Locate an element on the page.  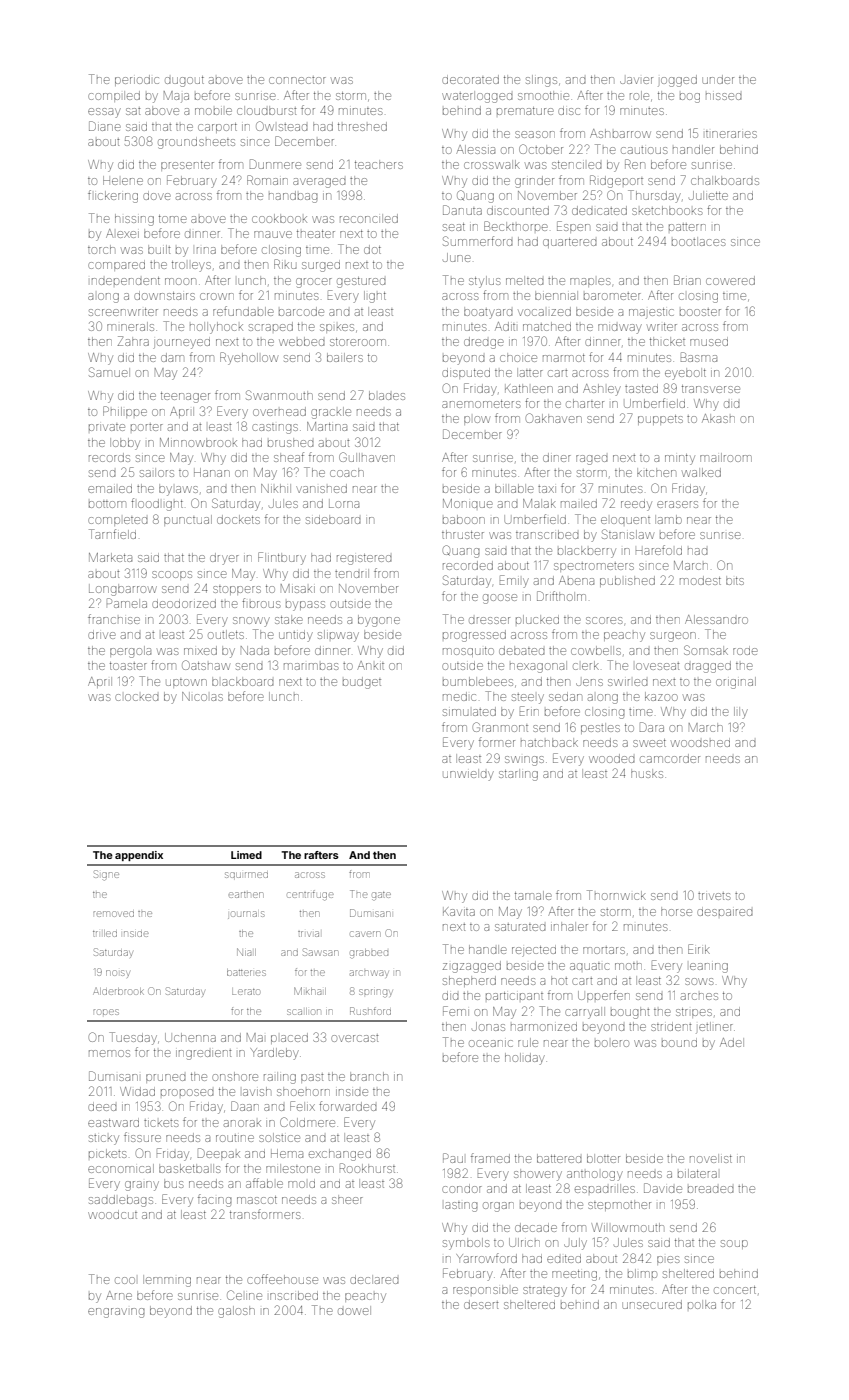
mauve is located at coordinates (273, 234).
